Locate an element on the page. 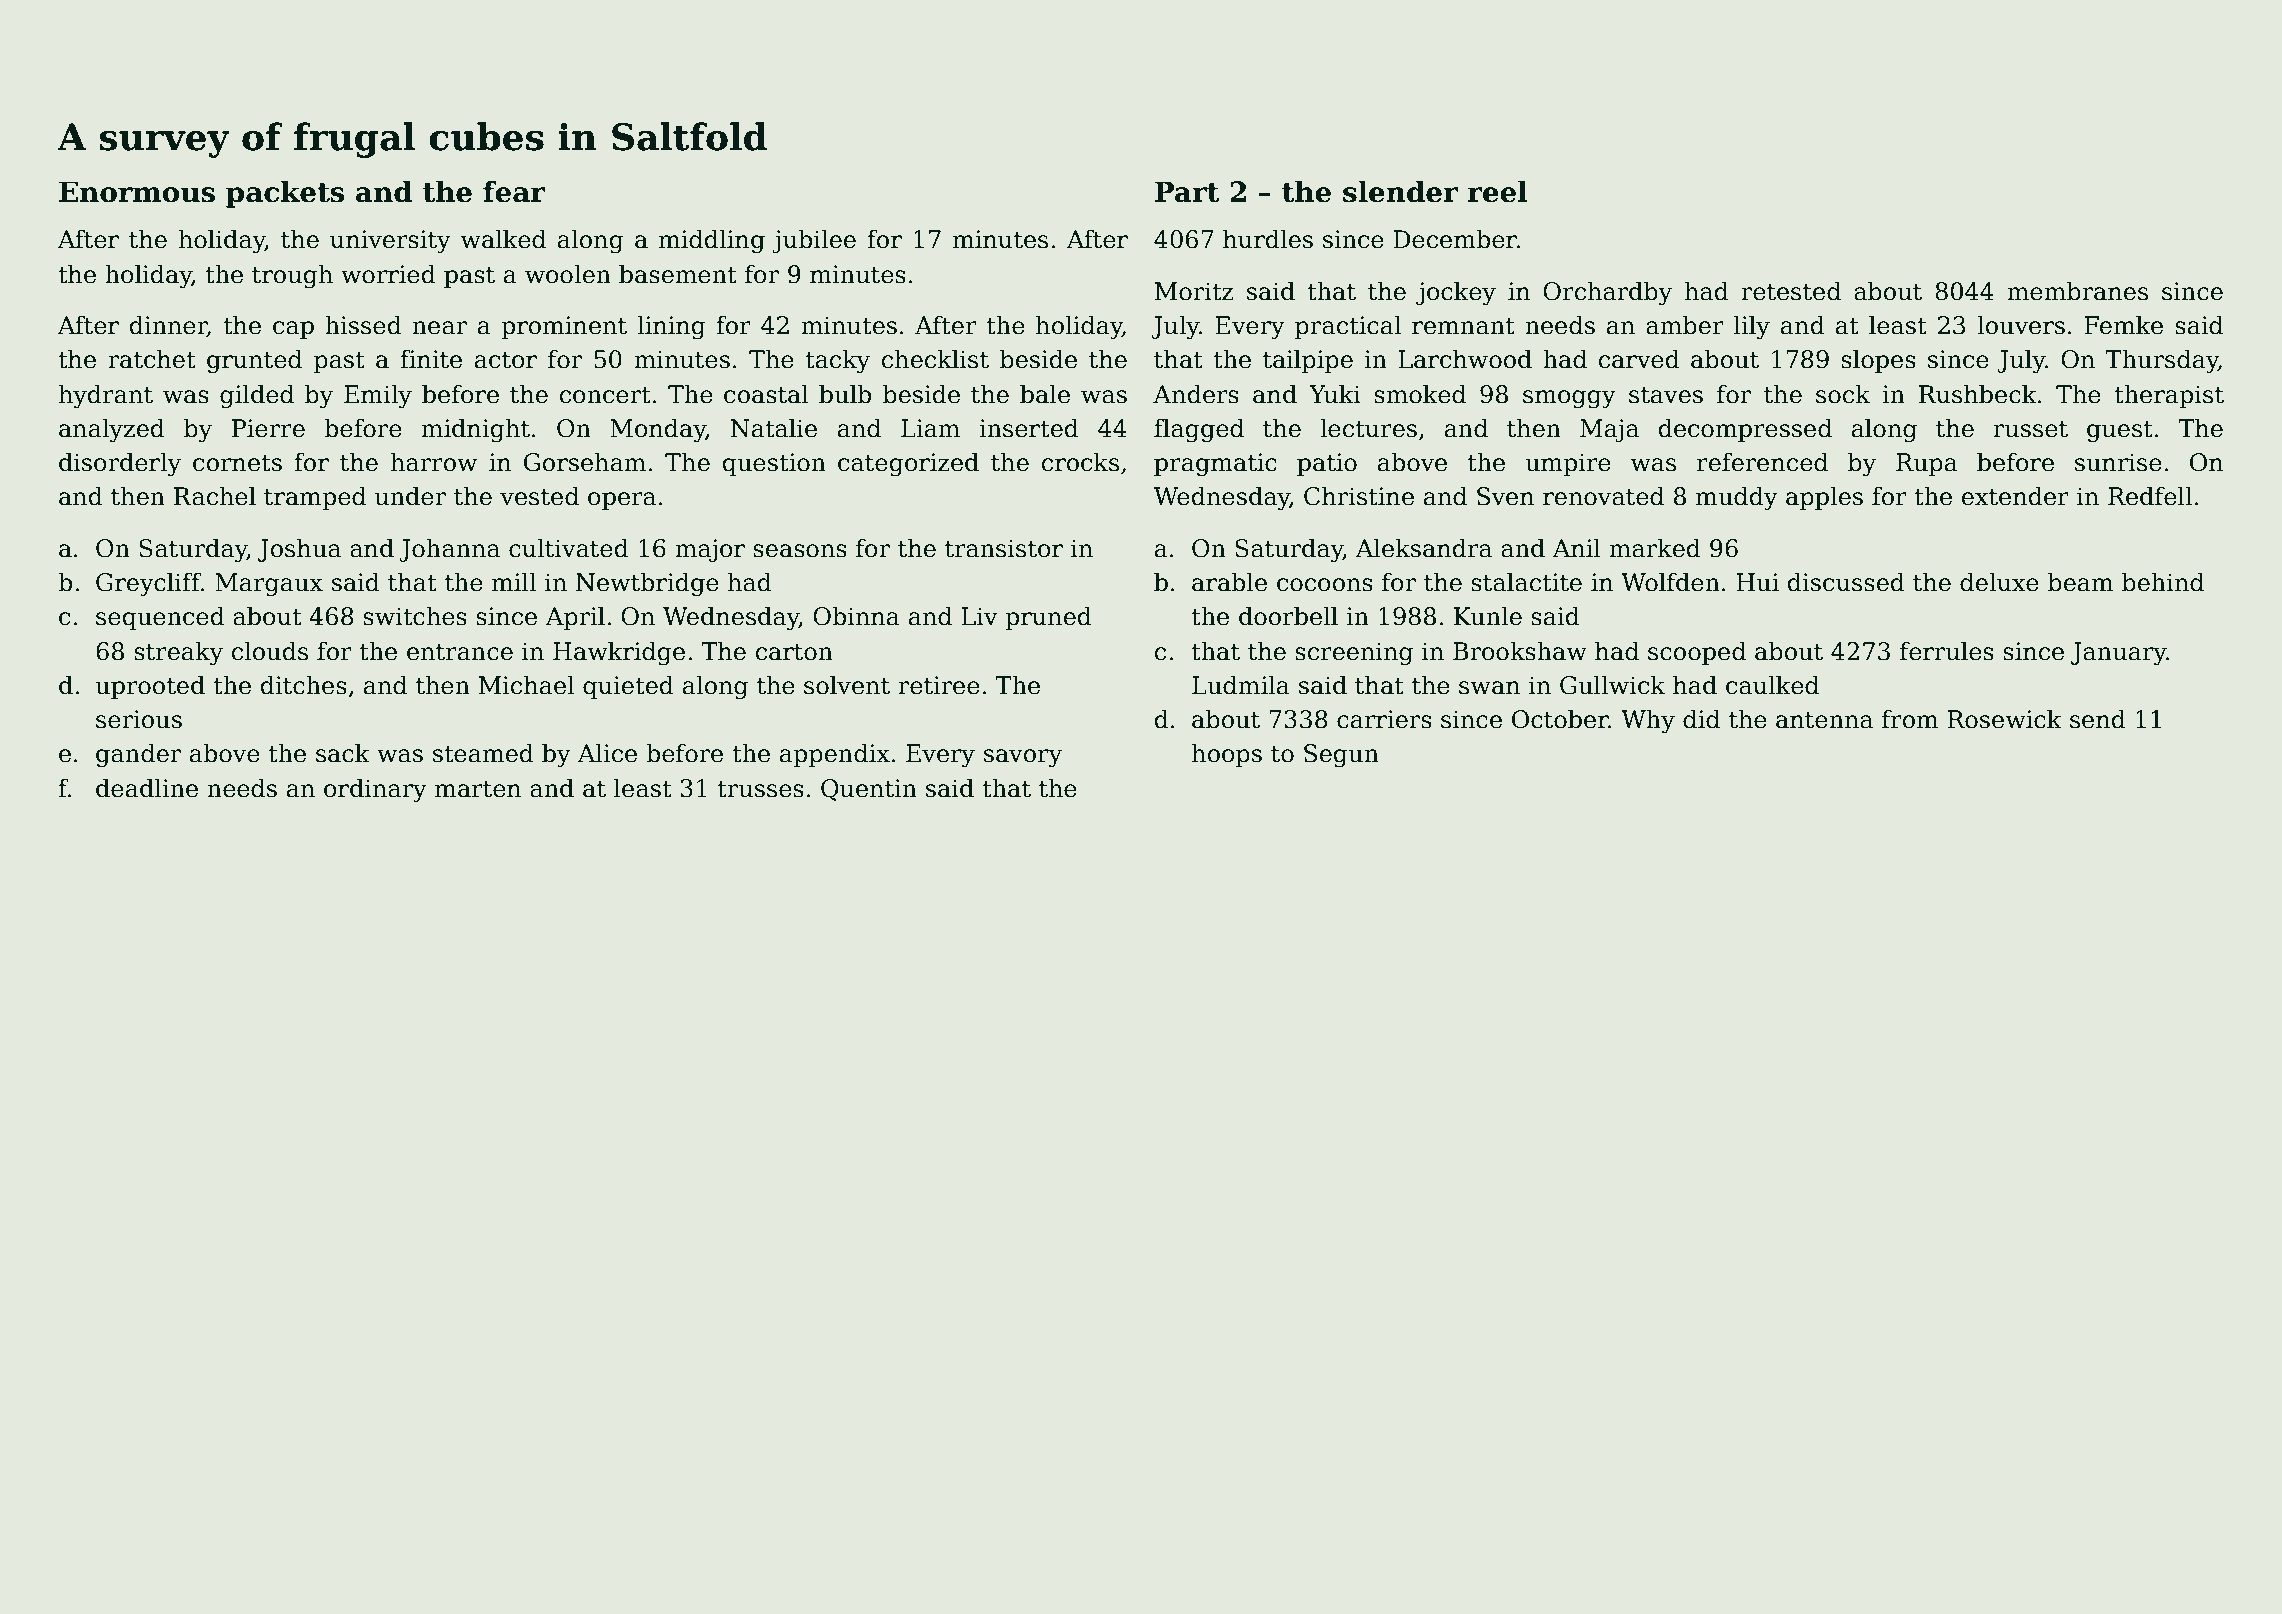 This image has width=2282, height=1614. transistor is located at coordinates (1004, 548).
